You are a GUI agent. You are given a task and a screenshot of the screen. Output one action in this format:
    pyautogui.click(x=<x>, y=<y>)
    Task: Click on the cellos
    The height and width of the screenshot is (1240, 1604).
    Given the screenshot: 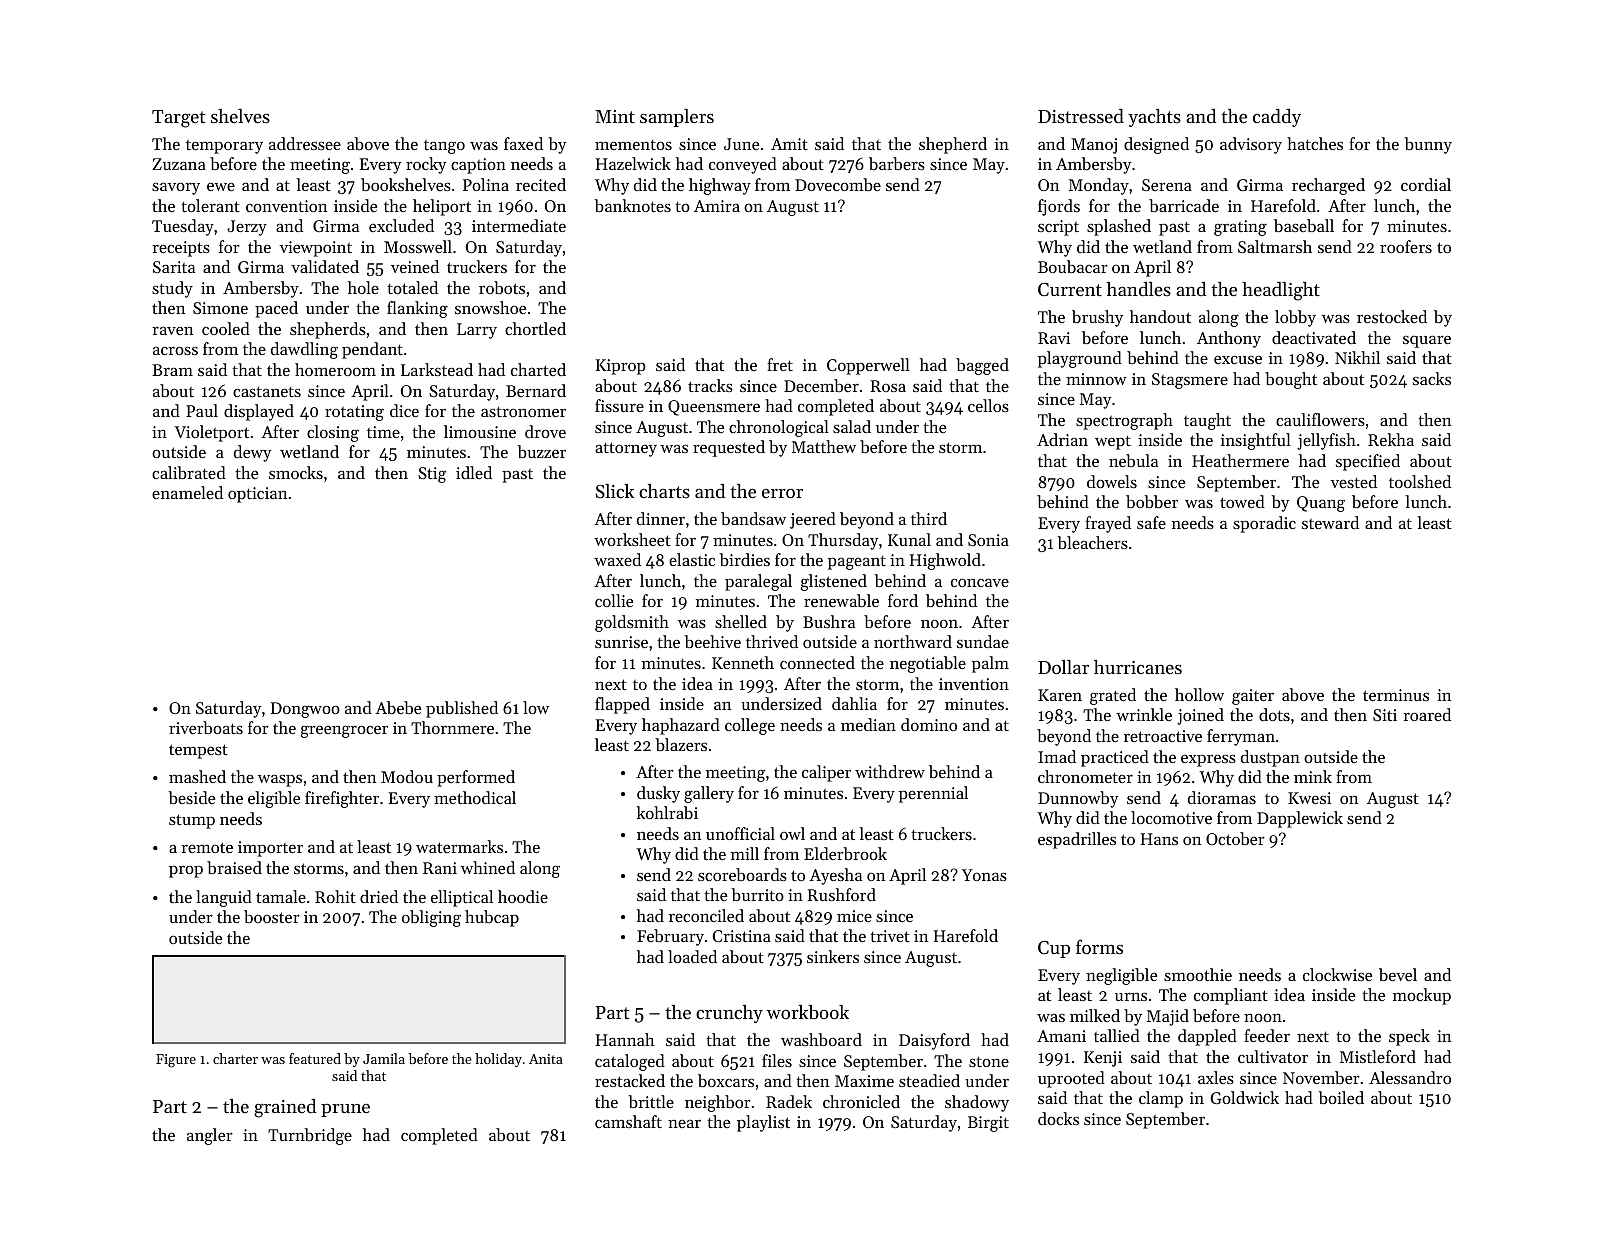 What is the action you would take?
    pyautogui.click(x=988, y=405)
